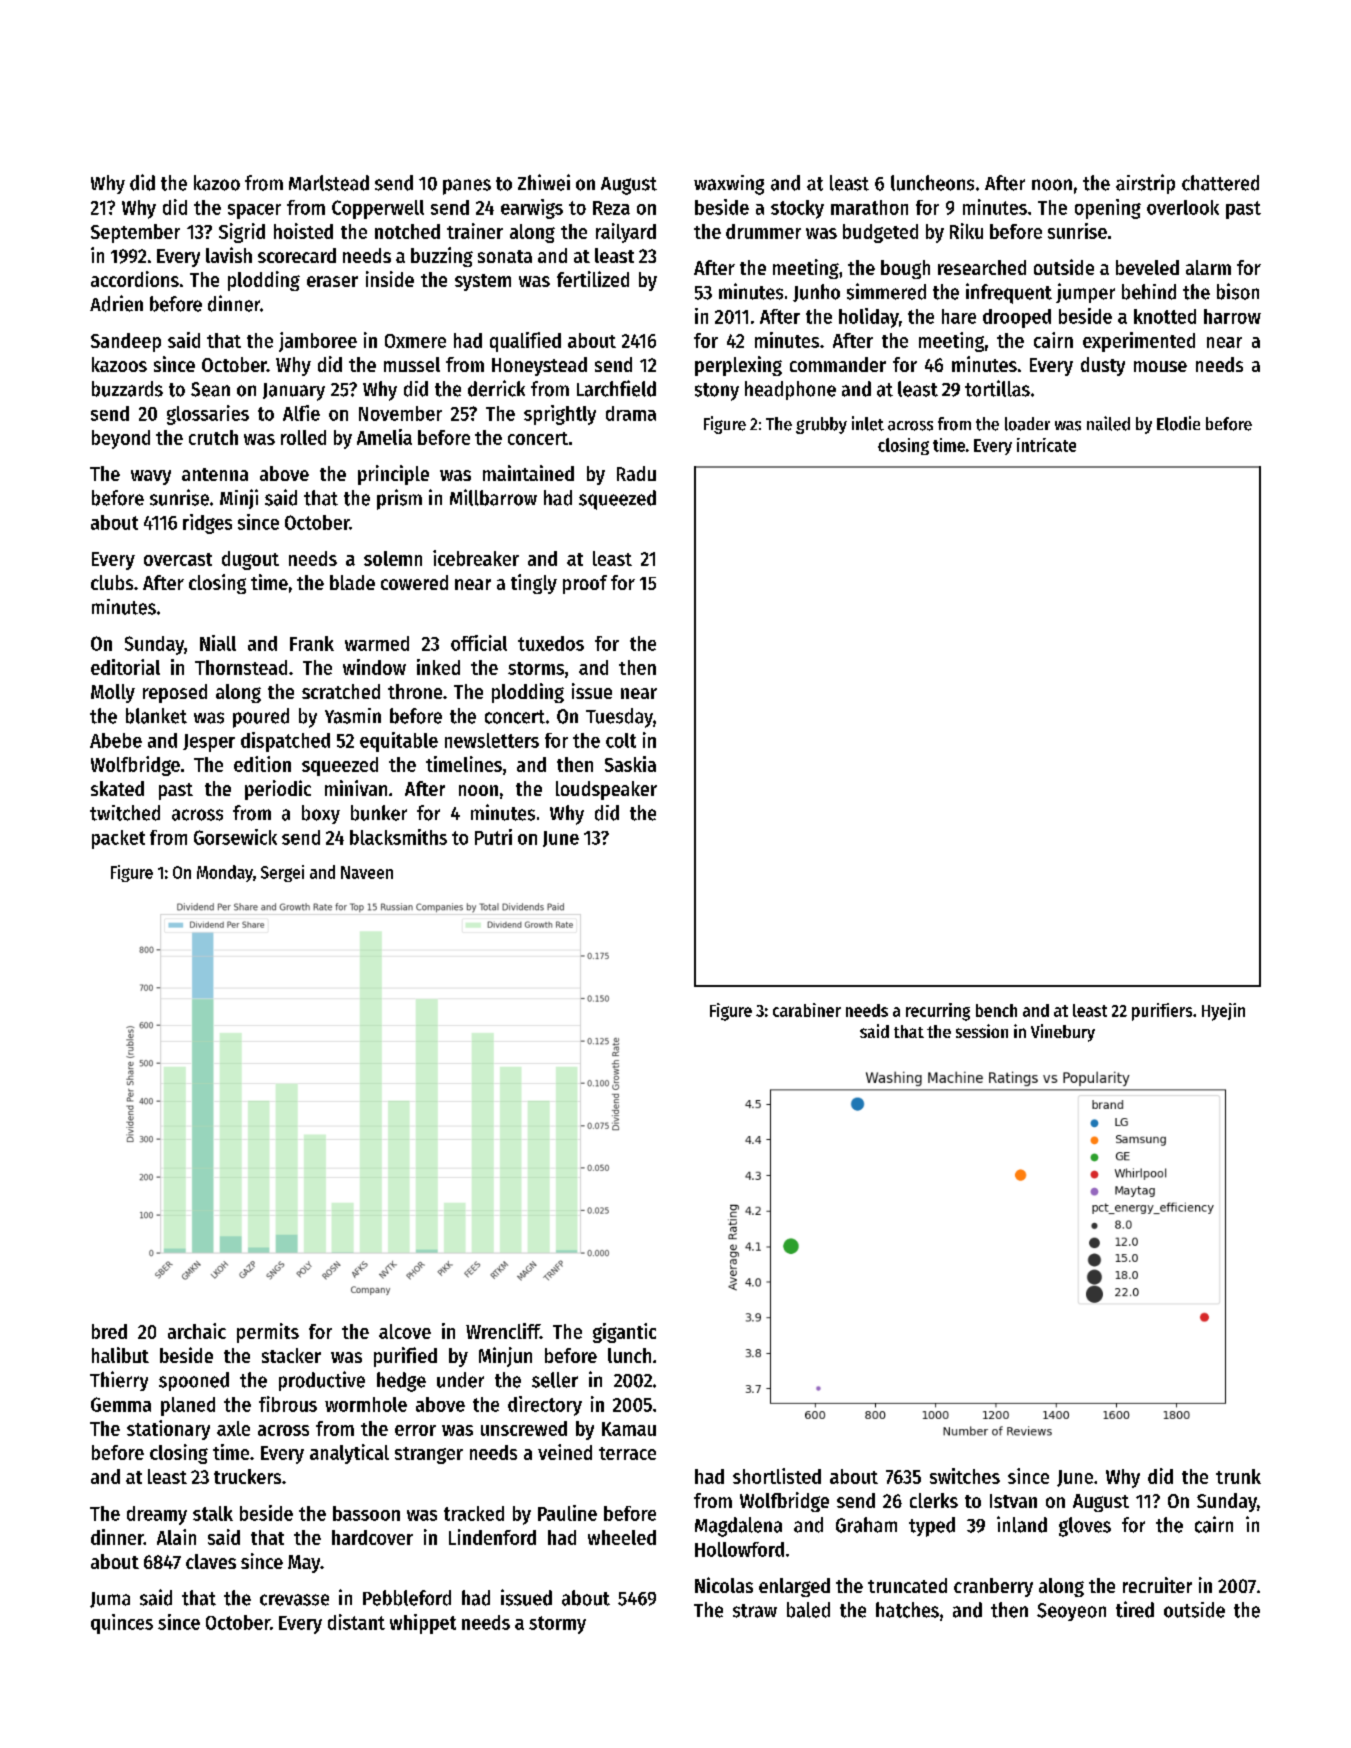  I want to click on intricate, so click(1046, 445).
